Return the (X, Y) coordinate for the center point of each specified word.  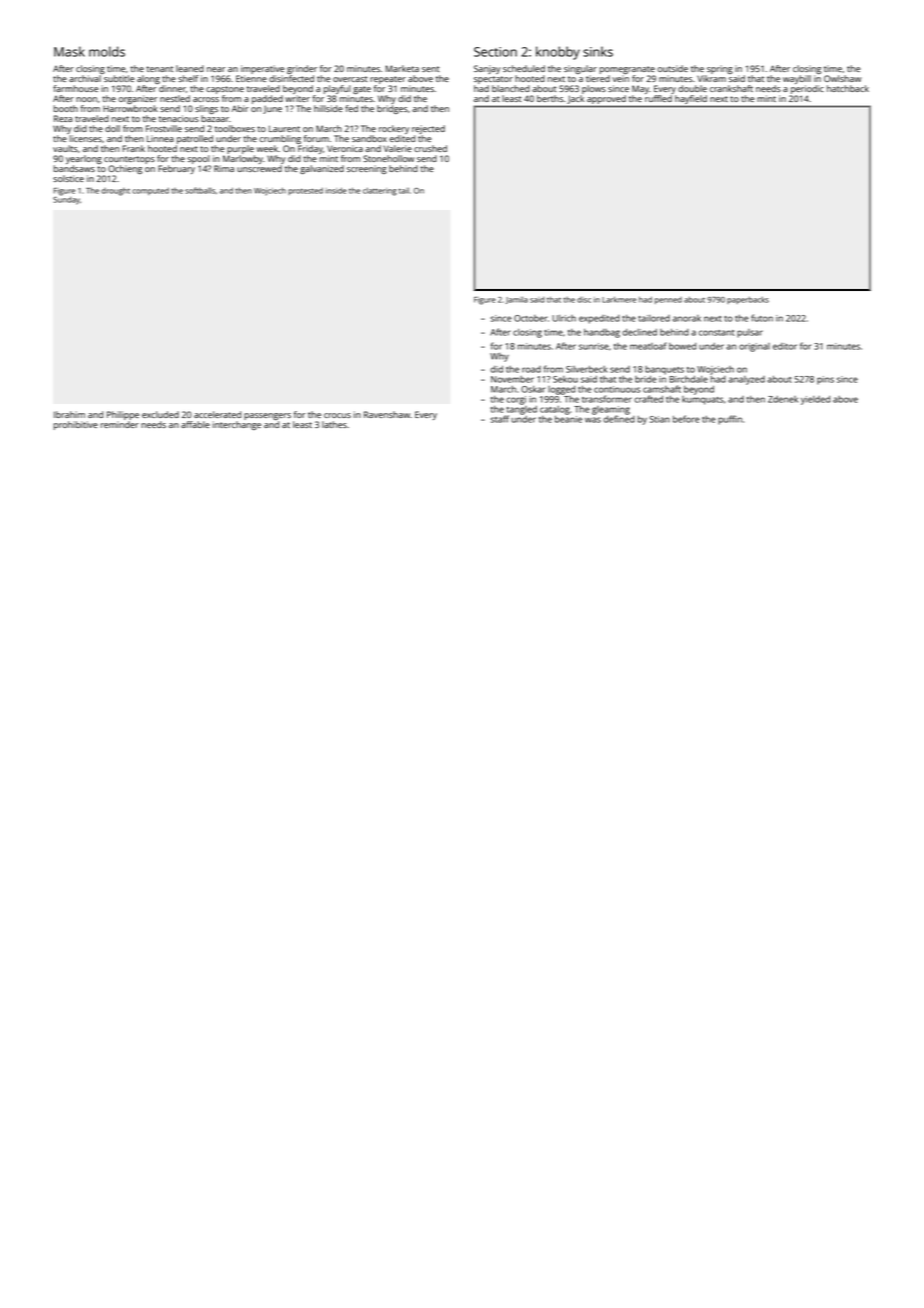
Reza (63, 118)
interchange (237, 425)
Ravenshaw (387, 414)
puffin (730, 420)
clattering (380, 191)
